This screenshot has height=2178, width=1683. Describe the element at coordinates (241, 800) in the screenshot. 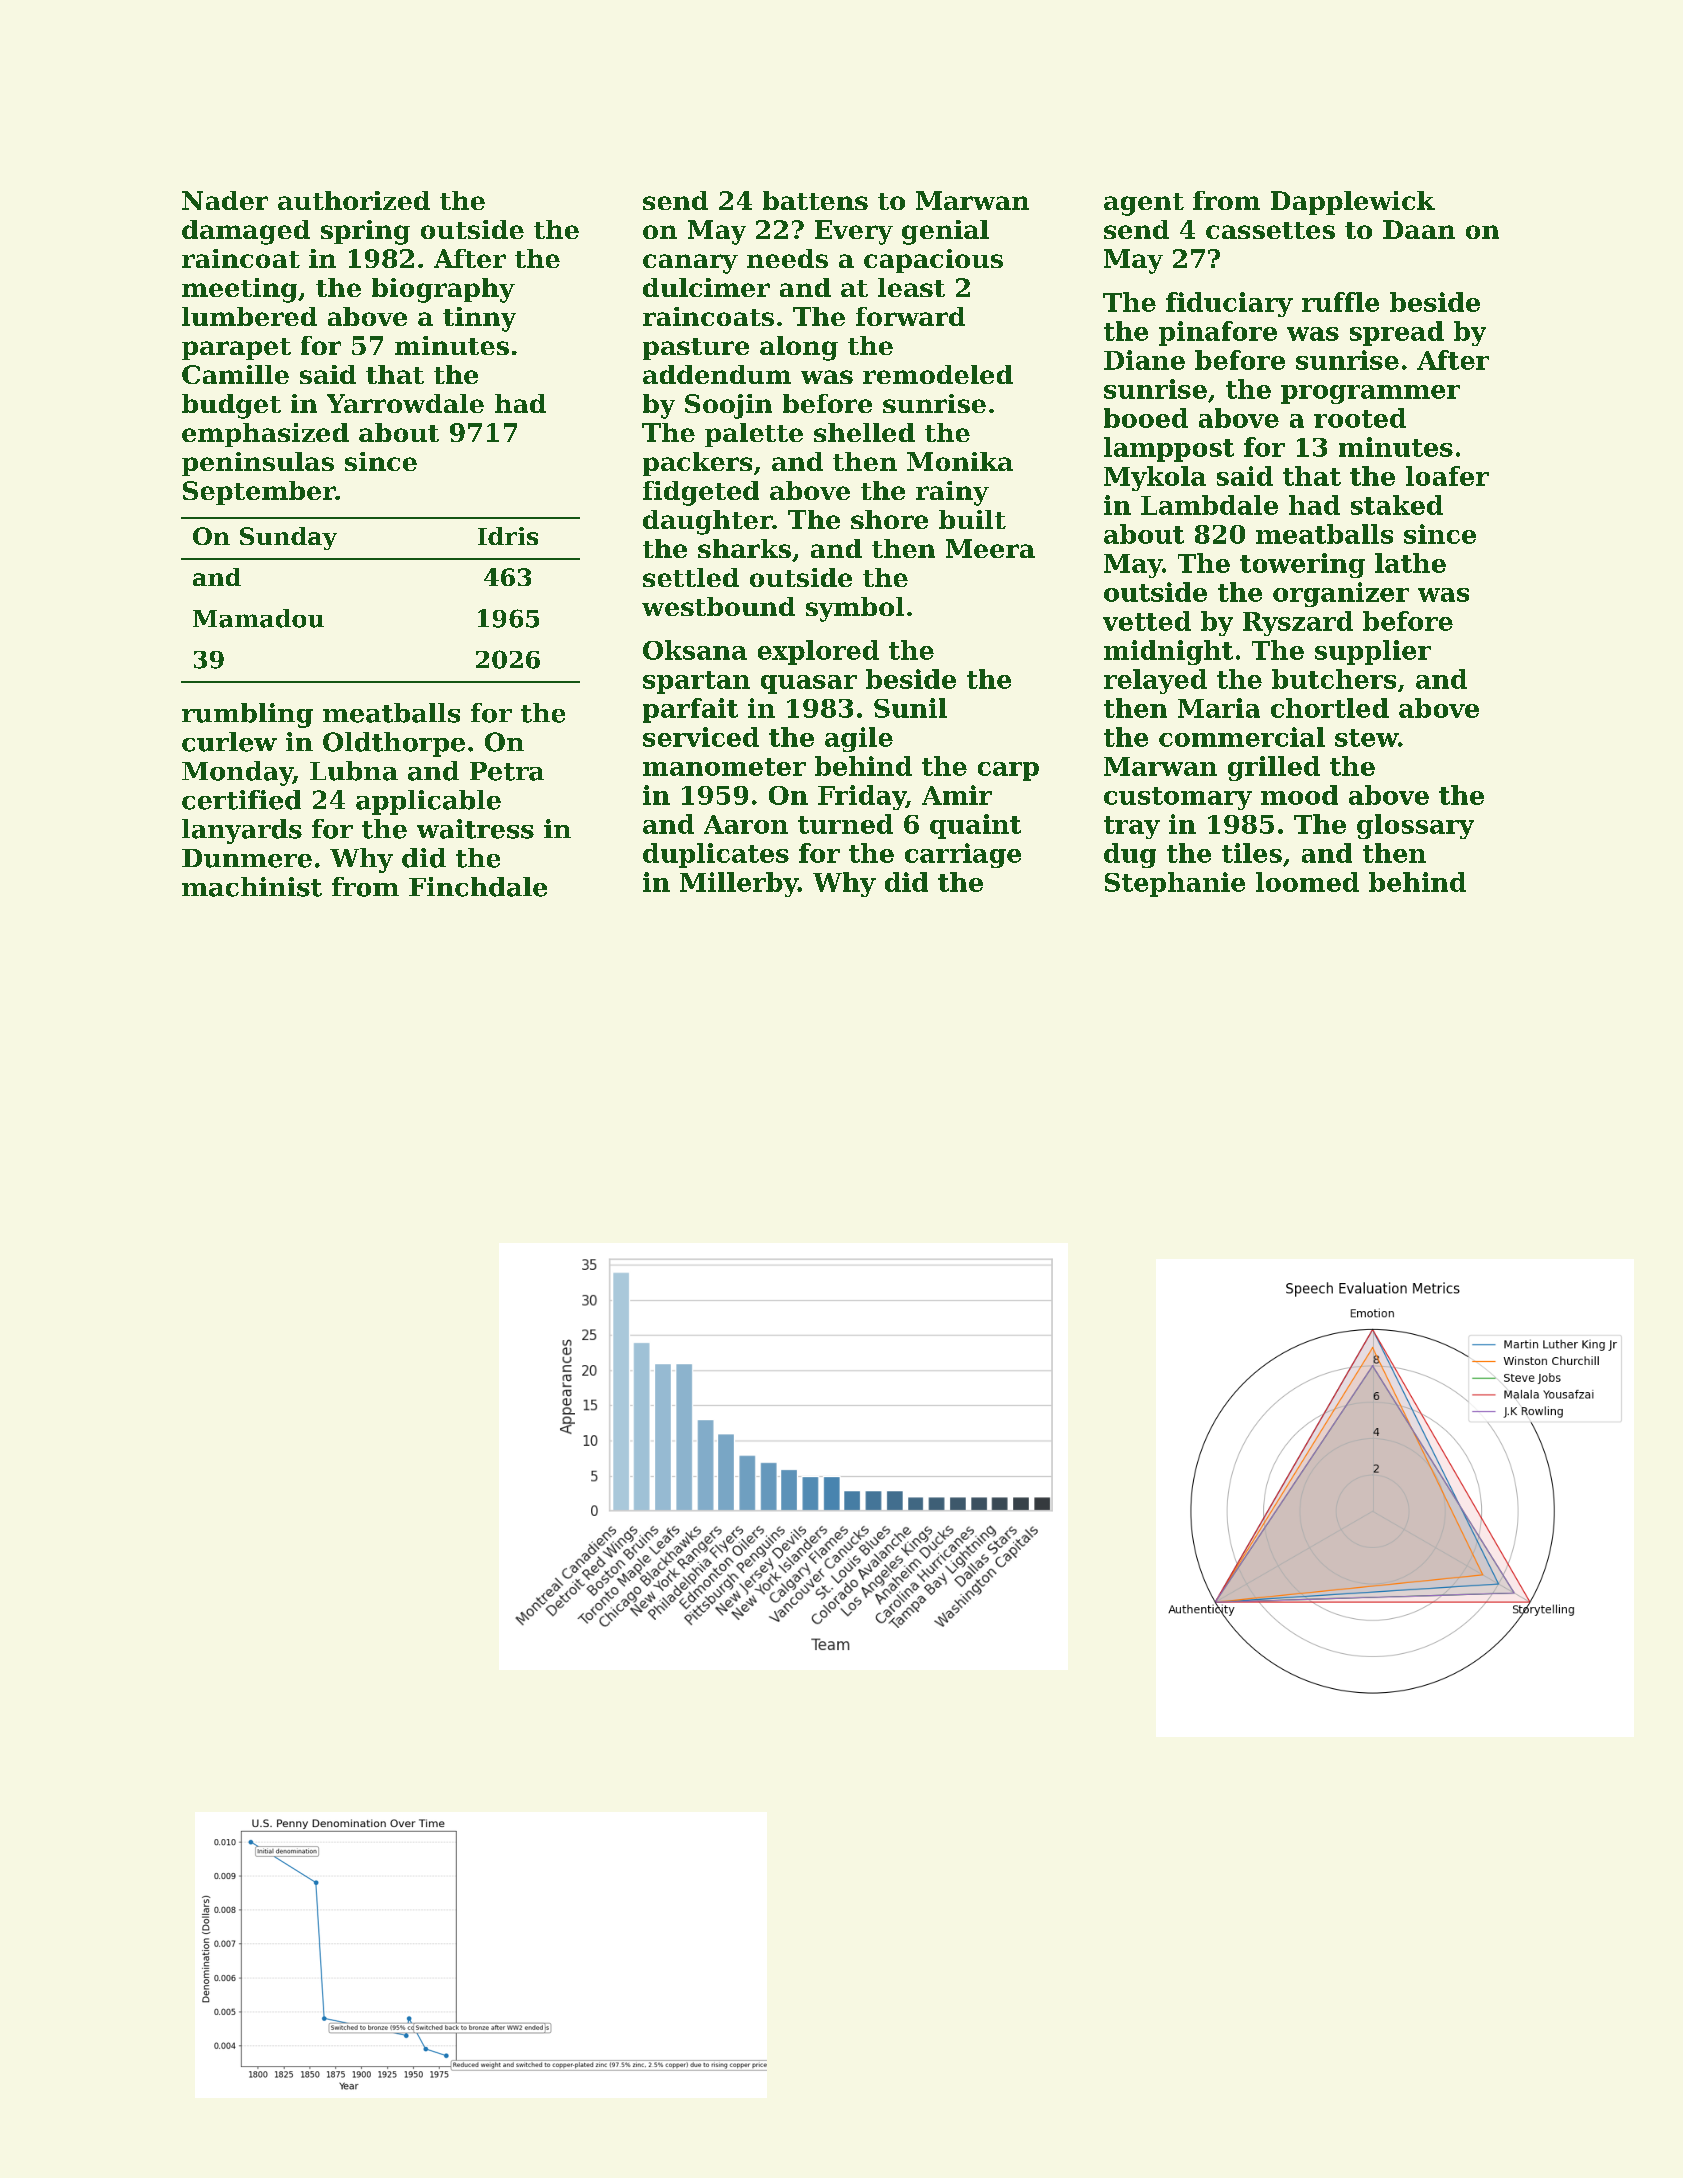

I see `certified` at that location.
